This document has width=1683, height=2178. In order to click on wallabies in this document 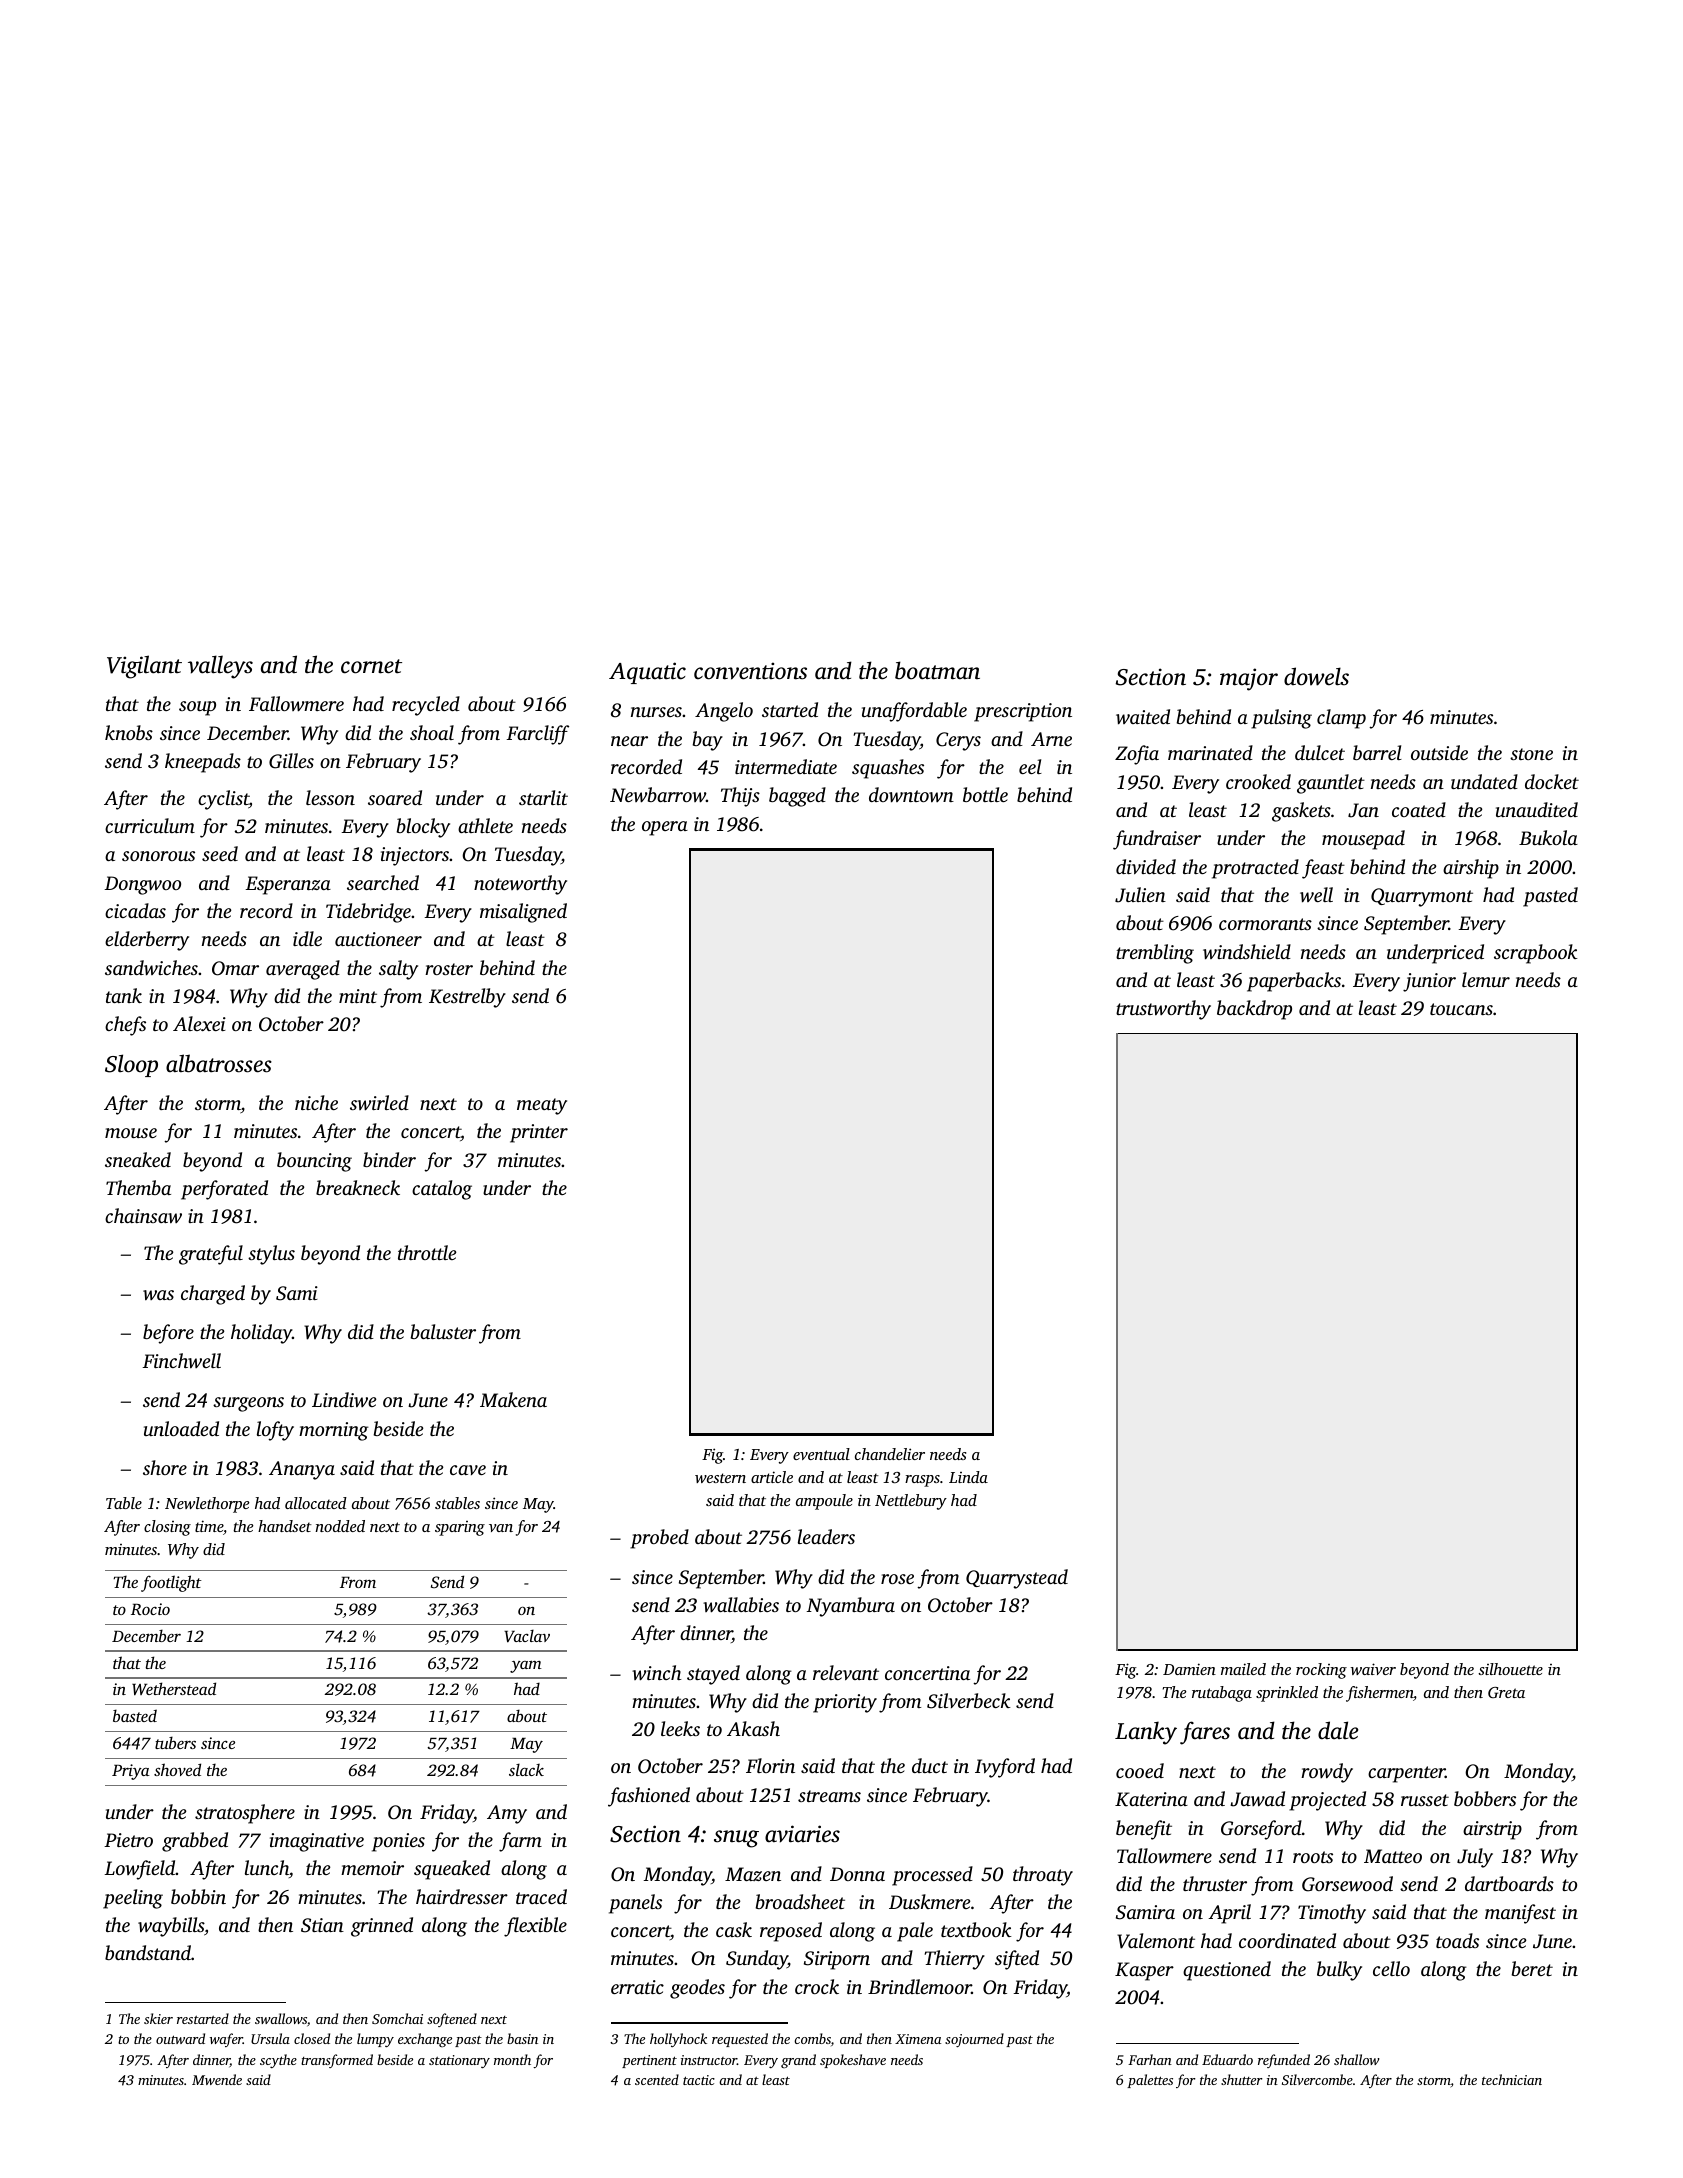, I will do `click(741, 1604)`.
